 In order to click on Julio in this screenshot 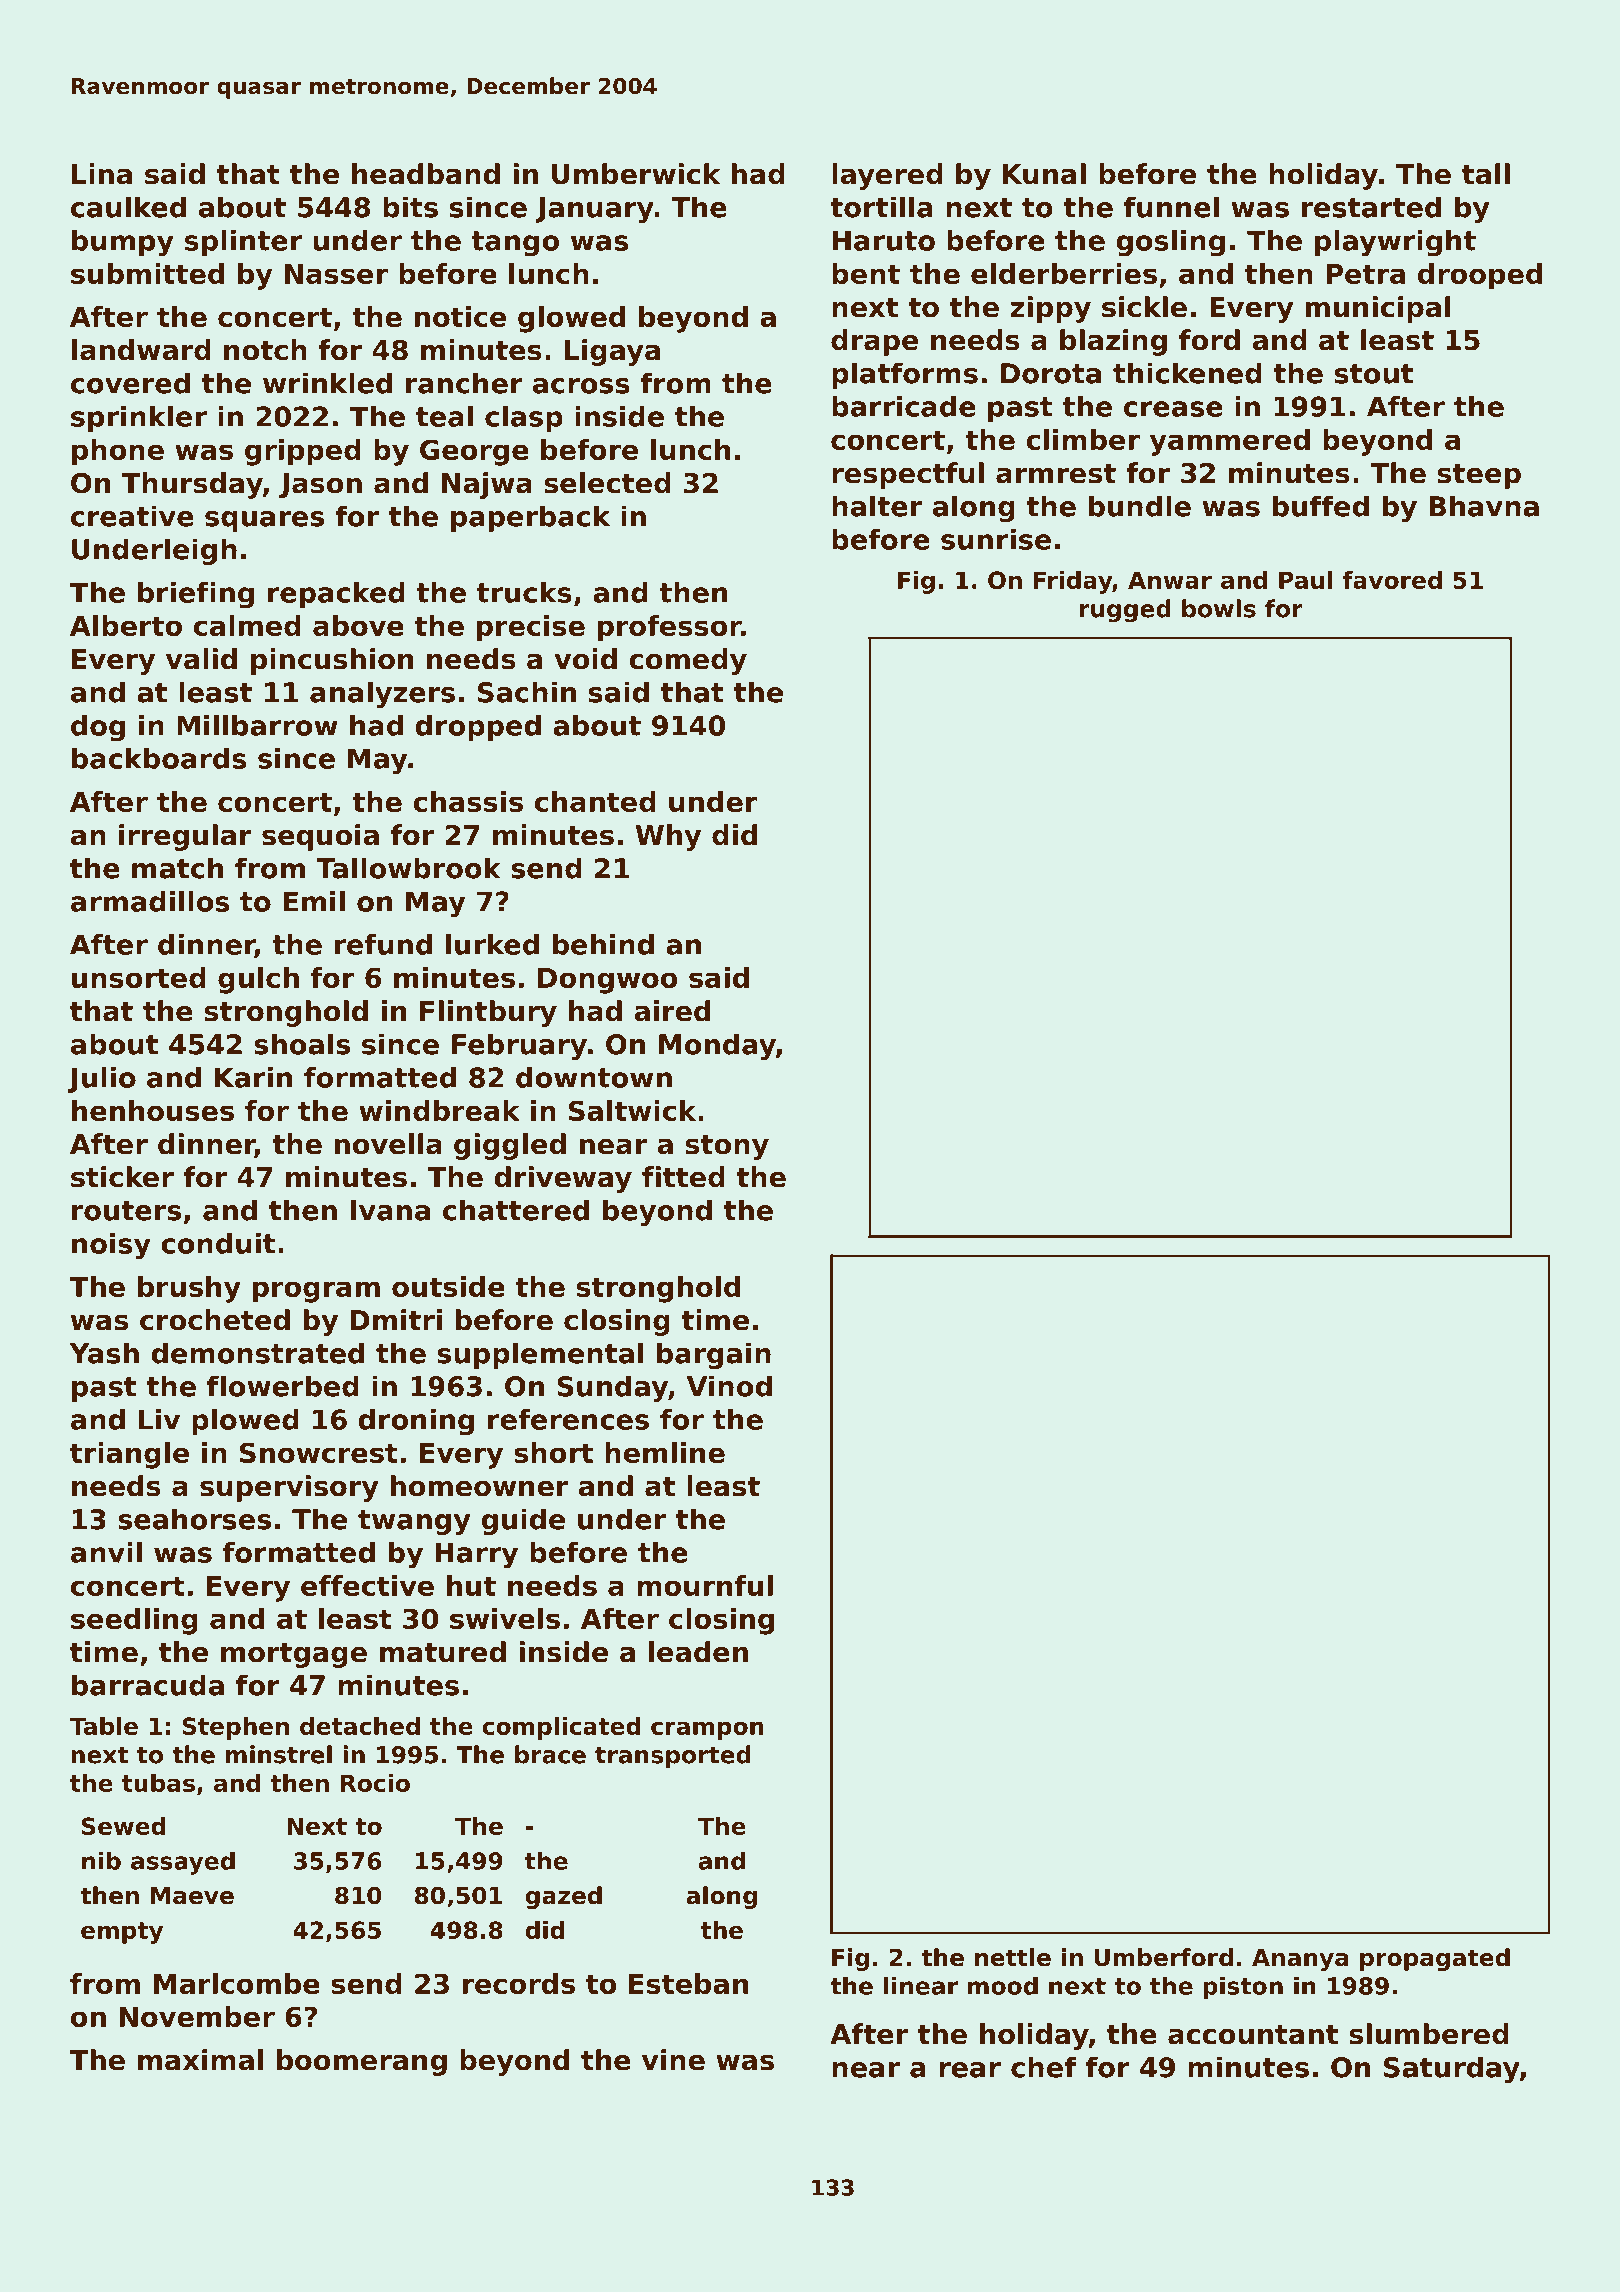, I will do `click(102, 1080)`.
